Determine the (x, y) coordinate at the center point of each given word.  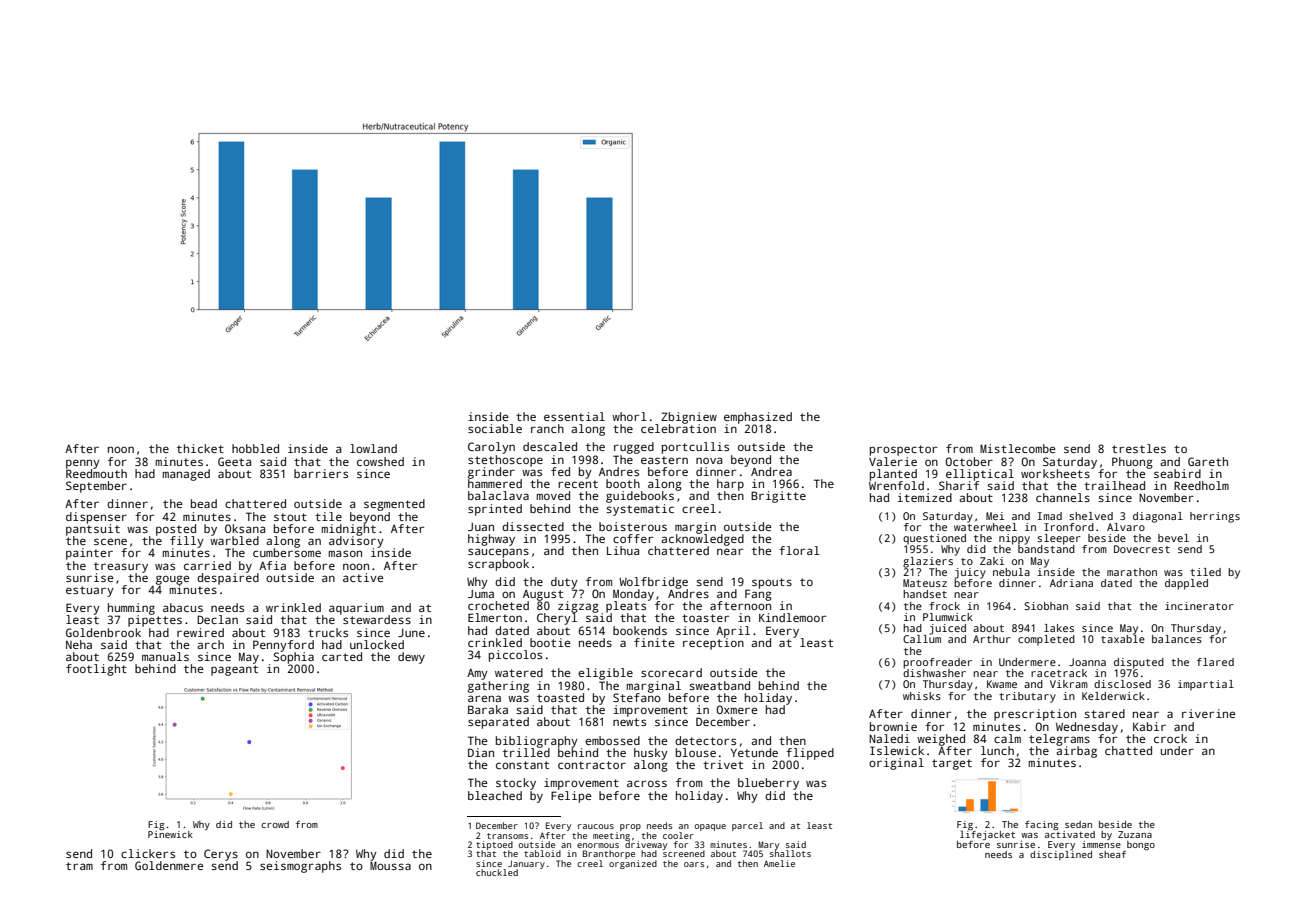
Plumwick (948, 617)
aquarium (356, 609)
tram (79, 866)
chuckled (497, 872)
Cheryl (557, 619)
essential (574, 416)
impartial (1206, 685)
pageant (234, 670)
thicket (200, 448)
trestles (1139, 448)
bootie (550, 642)
